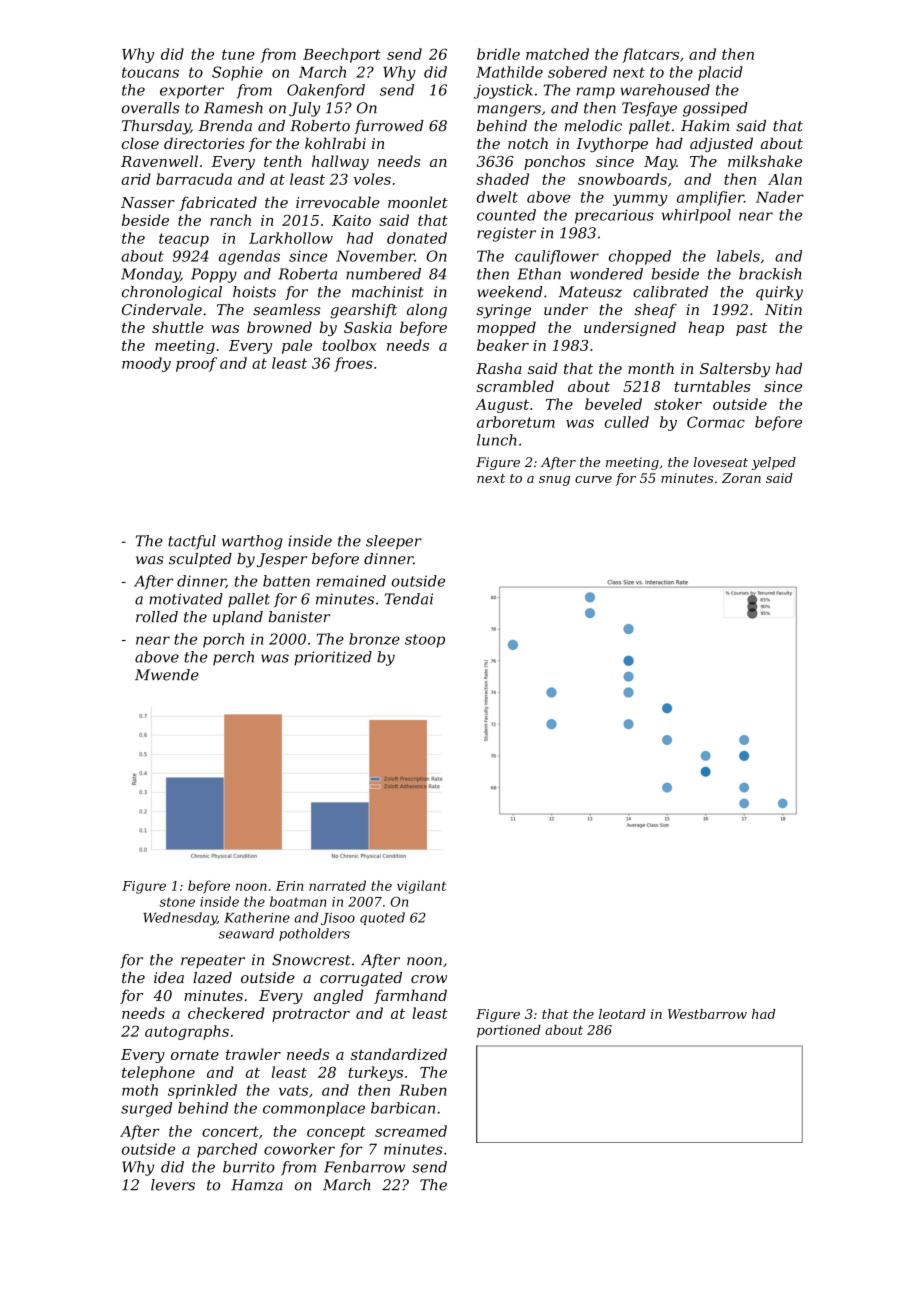  Describe the element at coordinates (509, 1031) in the document. I see `portioned` at that location.
